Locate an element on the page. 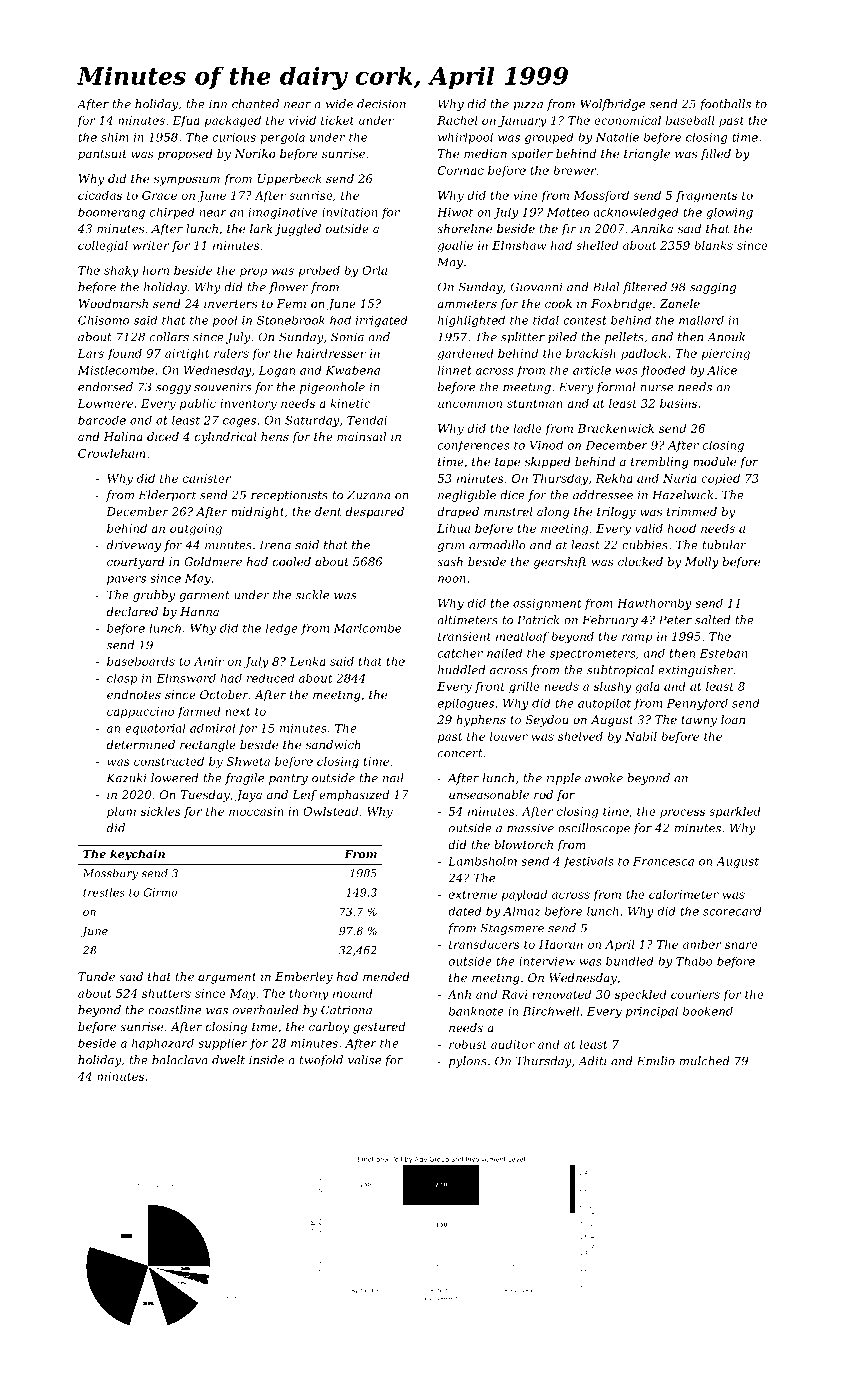 The height and width of the document is (1400, 849). shim is located at coordinates (115, 137).
